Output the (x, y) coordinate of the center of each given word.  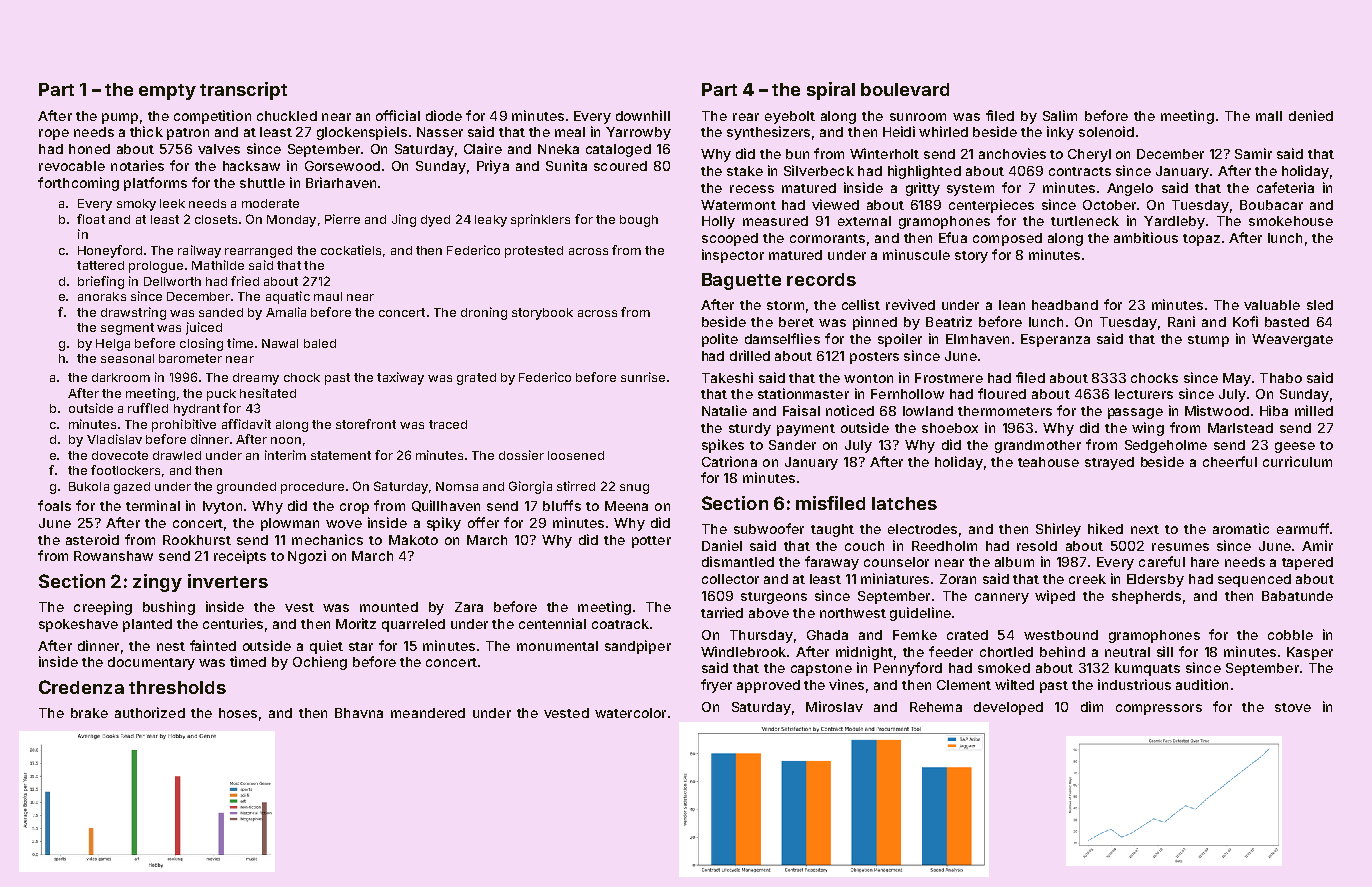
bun (797, 154)
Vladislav (114, 439)
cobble (1290, 635)
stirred (576, 486)
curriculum (1297, 461)
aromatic (1241, 528)
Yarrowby (638, 133)
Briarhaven (341, 182)
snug (634, 489)
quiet (326, 647)
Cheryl (1089, 155)
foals (54, 505)
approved (768, 686)
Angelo (1130, 189)
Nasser (440, 132)
